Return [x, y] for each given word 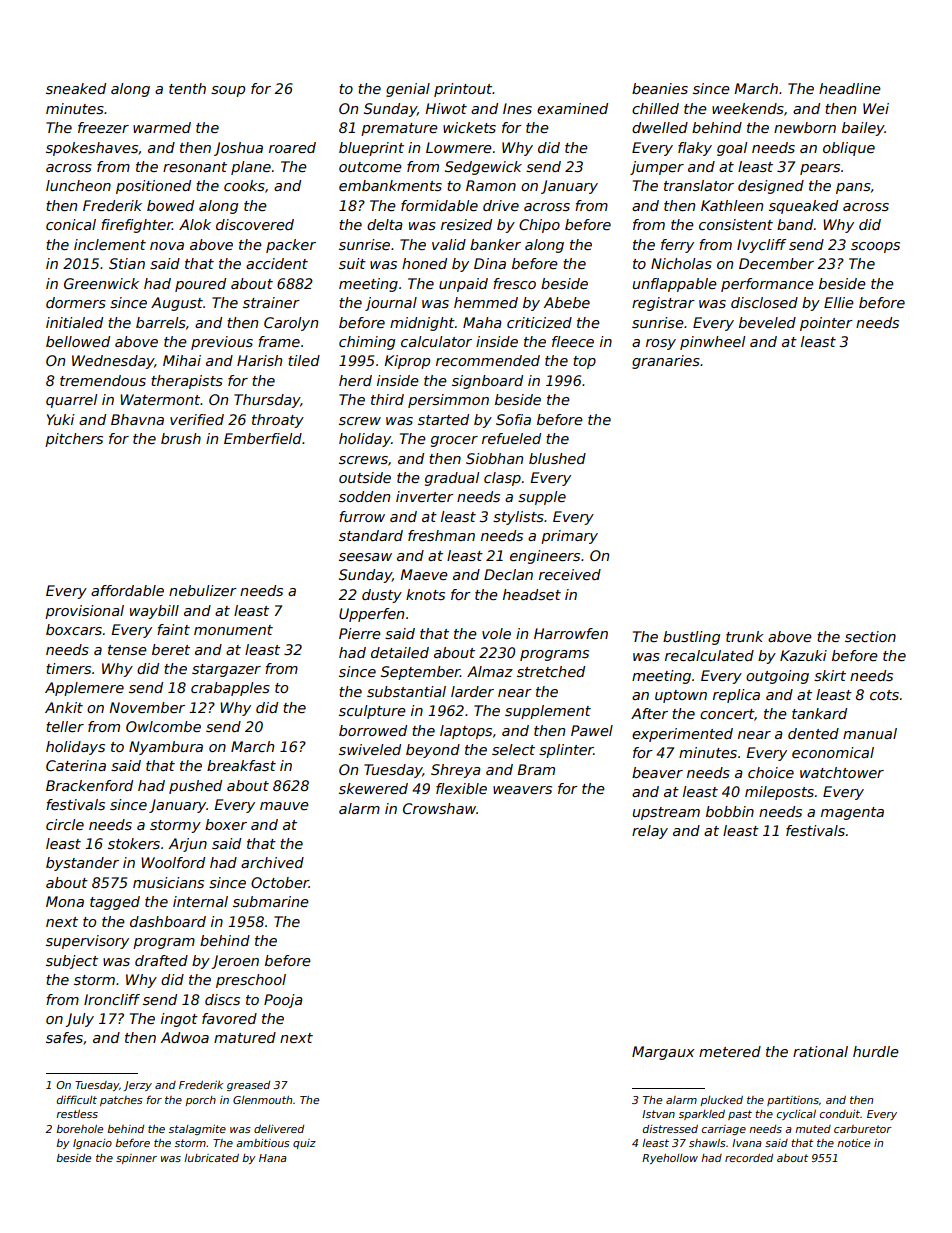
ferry [677, 246]
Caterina [76, 765]
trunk [745, 636]
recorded [749, 1158]
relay [650, 832]
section [870, 636]
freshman [441, 535]
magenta [852, 813]
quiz [304, 1144]
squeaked [803, 207]
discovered [255, 224]
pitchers [74, 440]
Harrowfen [571, 633]
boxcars [74, 629]
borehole [79, 1129]
